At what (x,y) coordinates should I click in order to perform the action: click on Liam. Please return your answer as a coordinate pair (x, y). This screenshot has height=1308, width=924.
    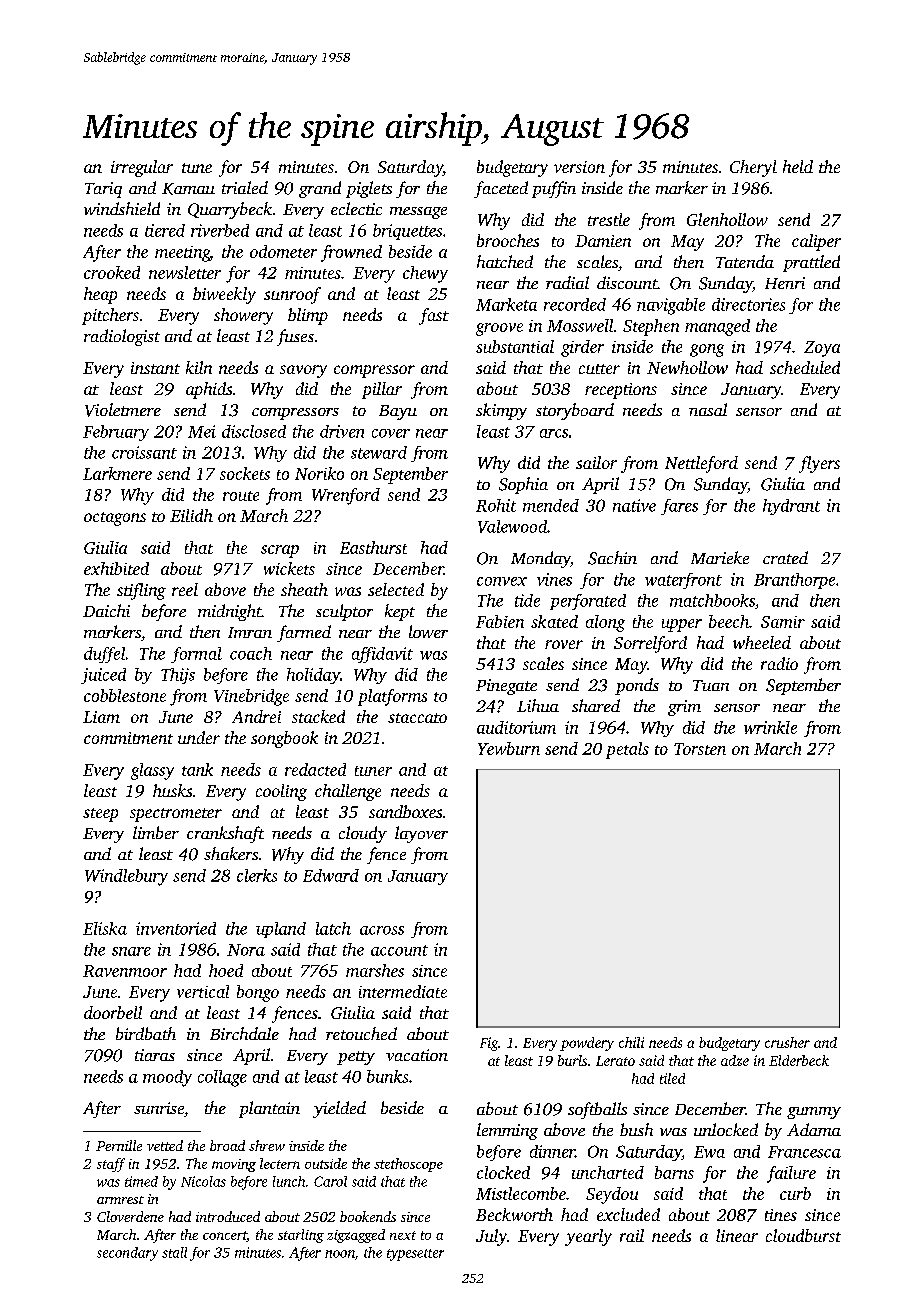
    Looking at the image, I should click on (101, 717).
